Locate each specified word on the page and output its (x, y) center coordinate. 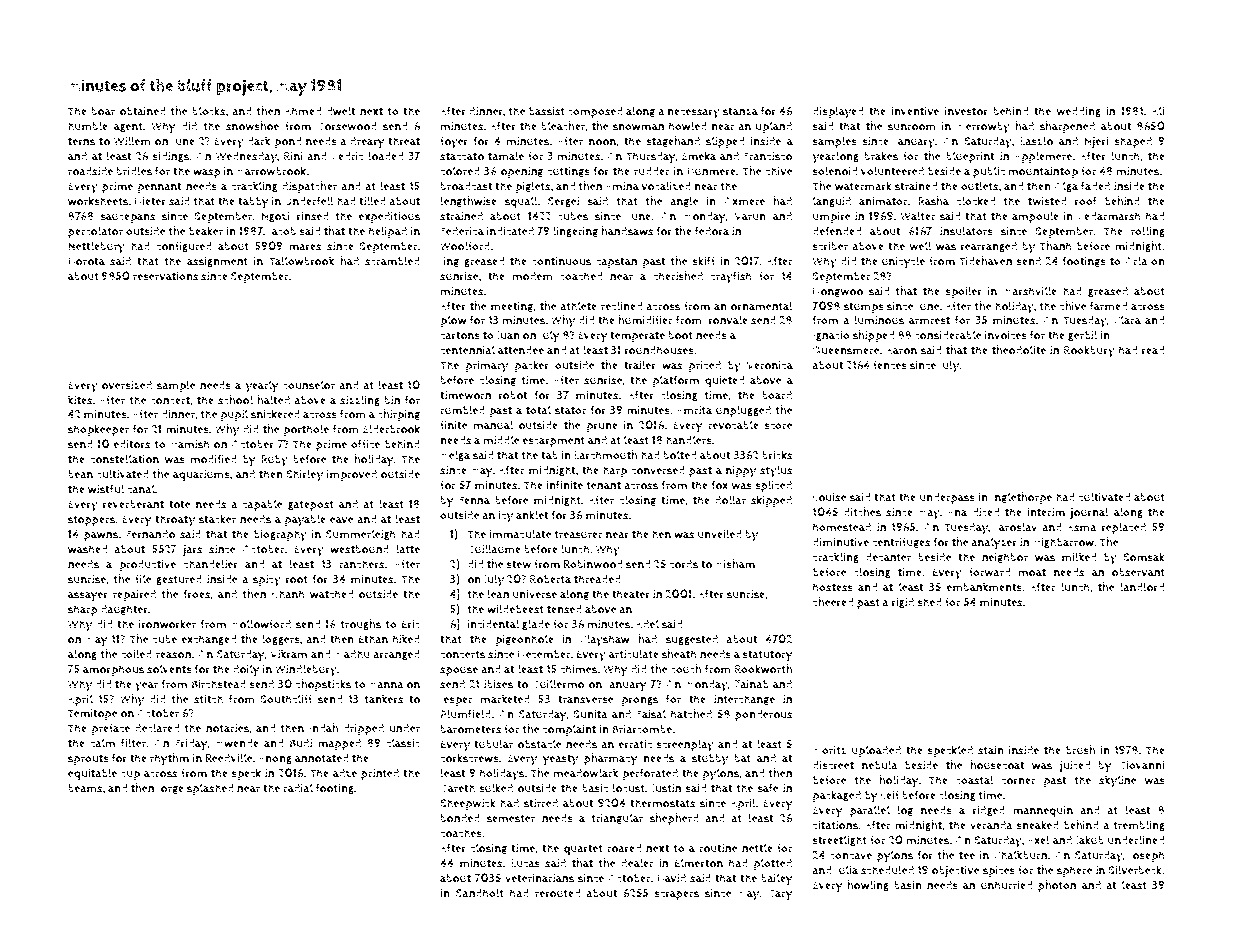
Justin (666, 789)
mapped (339, 744)
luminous (879, 320)
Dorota (86, 261)
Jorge (170, 789)
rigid (903, 603)
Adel (647, 623)
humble (88, 126)
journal (1089, 513)
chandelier (210, 564)
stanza (740, 111)
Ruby (274, 461)
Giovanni (1142, 765)
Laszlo (1036, 141)
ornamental (761, 306)
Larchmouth (605, 455)
